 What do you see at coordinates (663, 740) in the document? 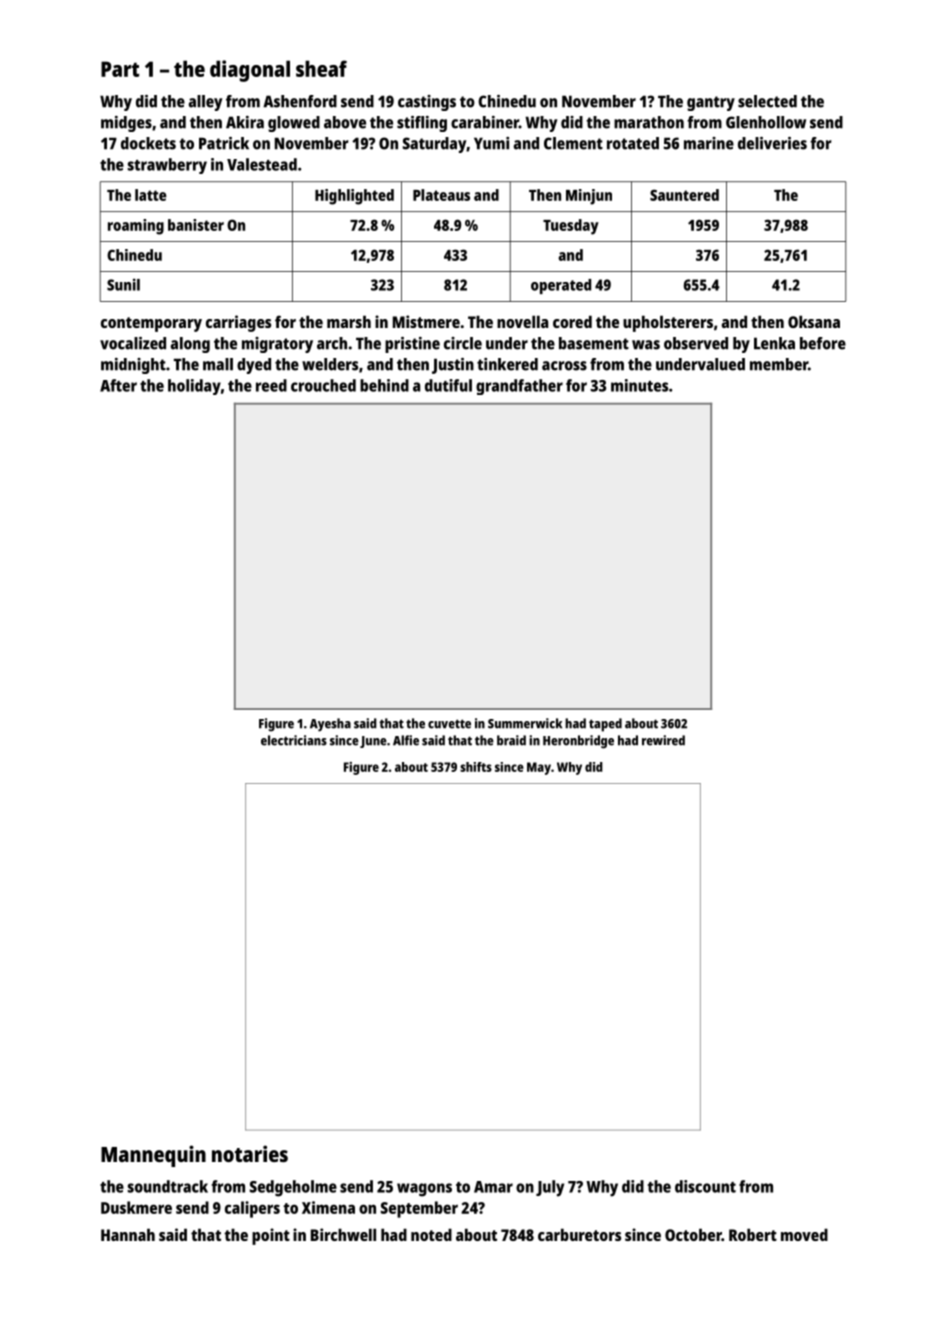
I see `rewired` at bounding box center [663, 740].
